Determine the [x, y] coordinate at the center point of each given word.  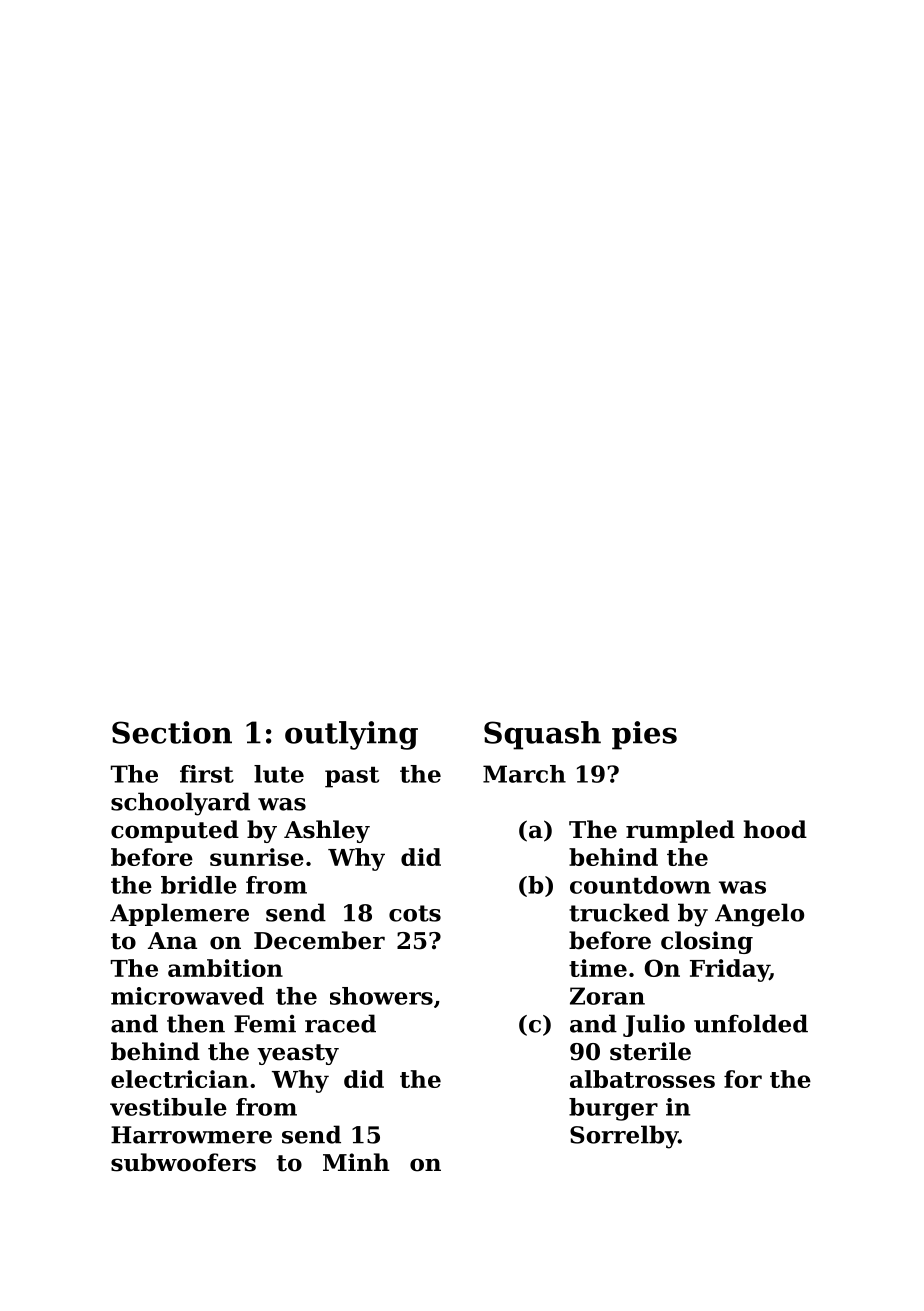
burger [613, 1109]
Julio [654, 1025]
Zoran [607, 996]
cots [415, 913]
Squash [542, 735]
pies [644, 735]
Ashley [327, 831]
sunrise [257, 857]
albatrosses [642, 1079]
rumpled [680, 831]
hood [775, 829]
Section [172, 732]
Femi [265, 1024]
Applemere [179, 914]
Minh [356, 1162]
